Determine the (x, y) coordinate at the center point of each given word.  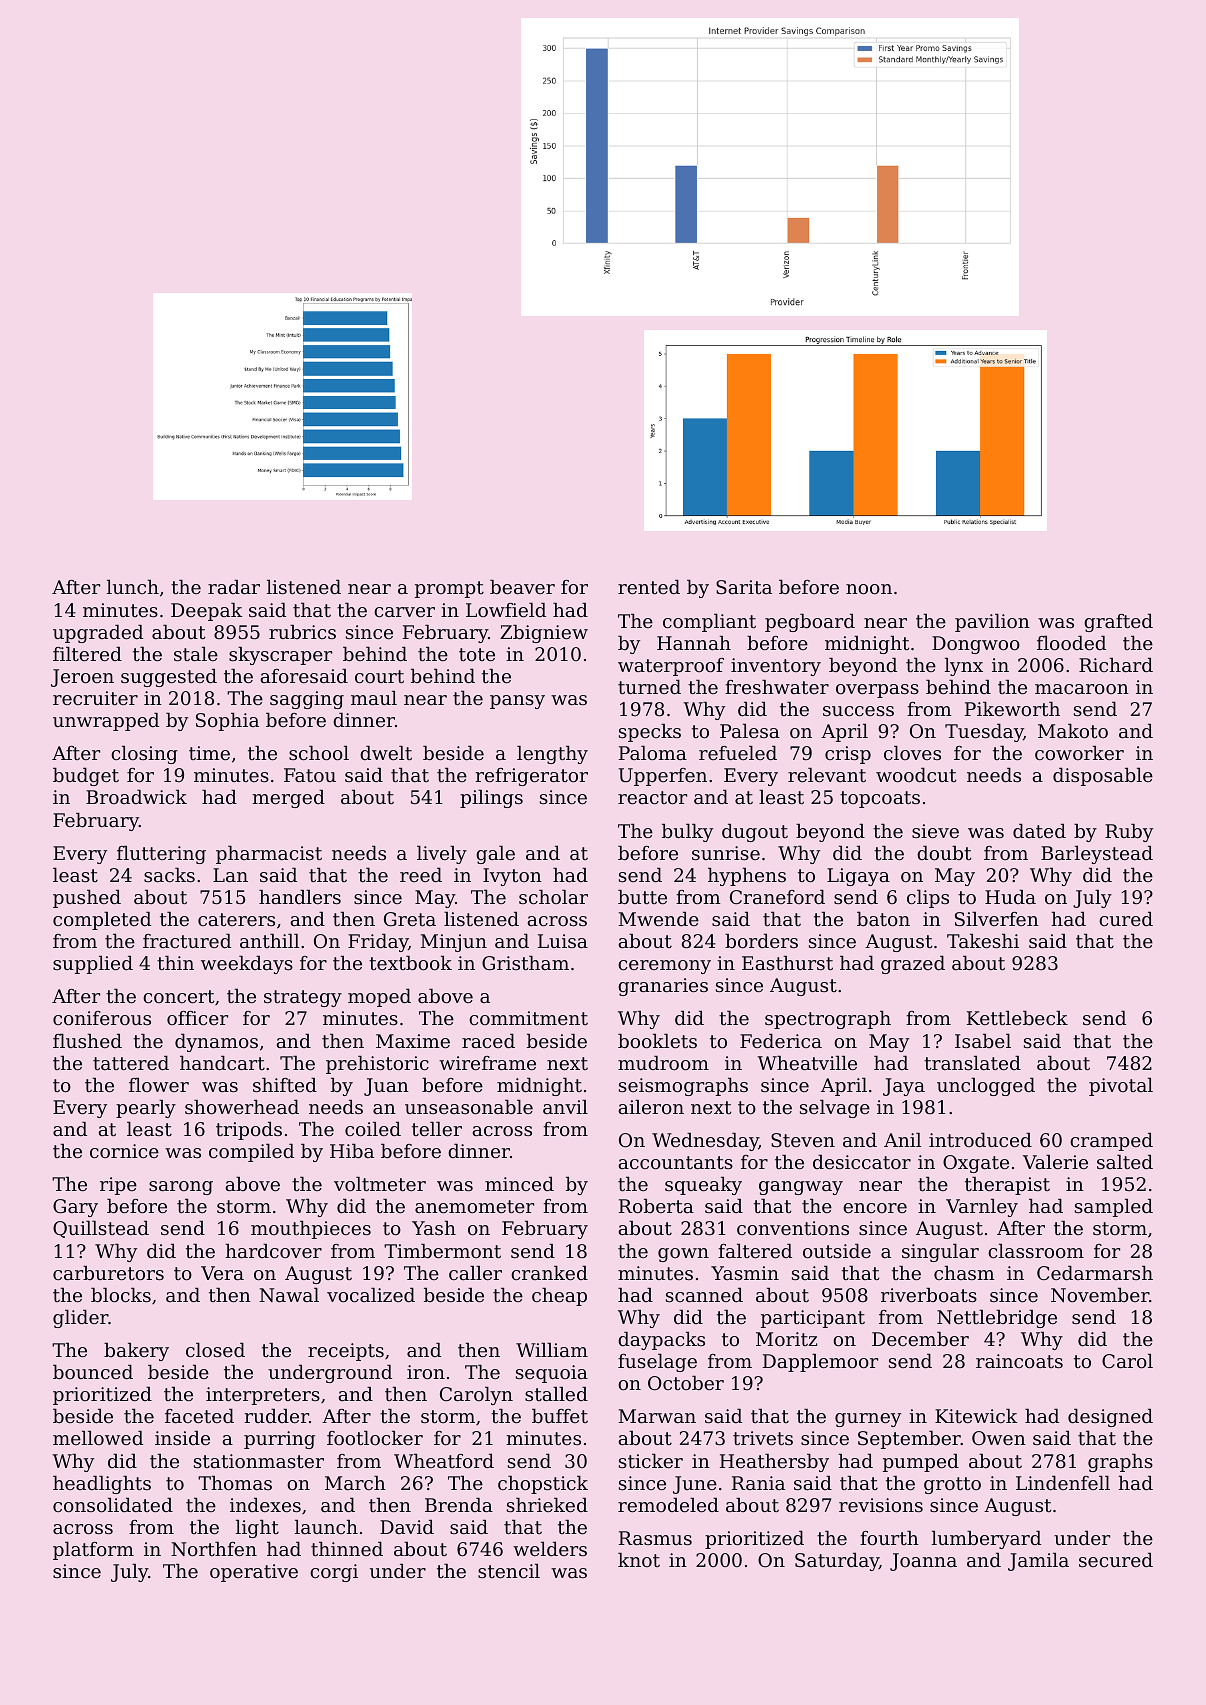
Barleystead (1097, 855)
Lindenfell (1063, 1483)
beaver (522, 587)
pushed (87, 899)
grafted (1118, 623)
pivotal (1121, 1087)
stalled (556, 1394)
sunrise (726, 853)
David (407, 1527)
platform (93, 1551)
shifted (285, 1085)
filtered (87, 654)
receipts (346, 1352)
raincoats (1019, 1361)
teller (437, 1129)
